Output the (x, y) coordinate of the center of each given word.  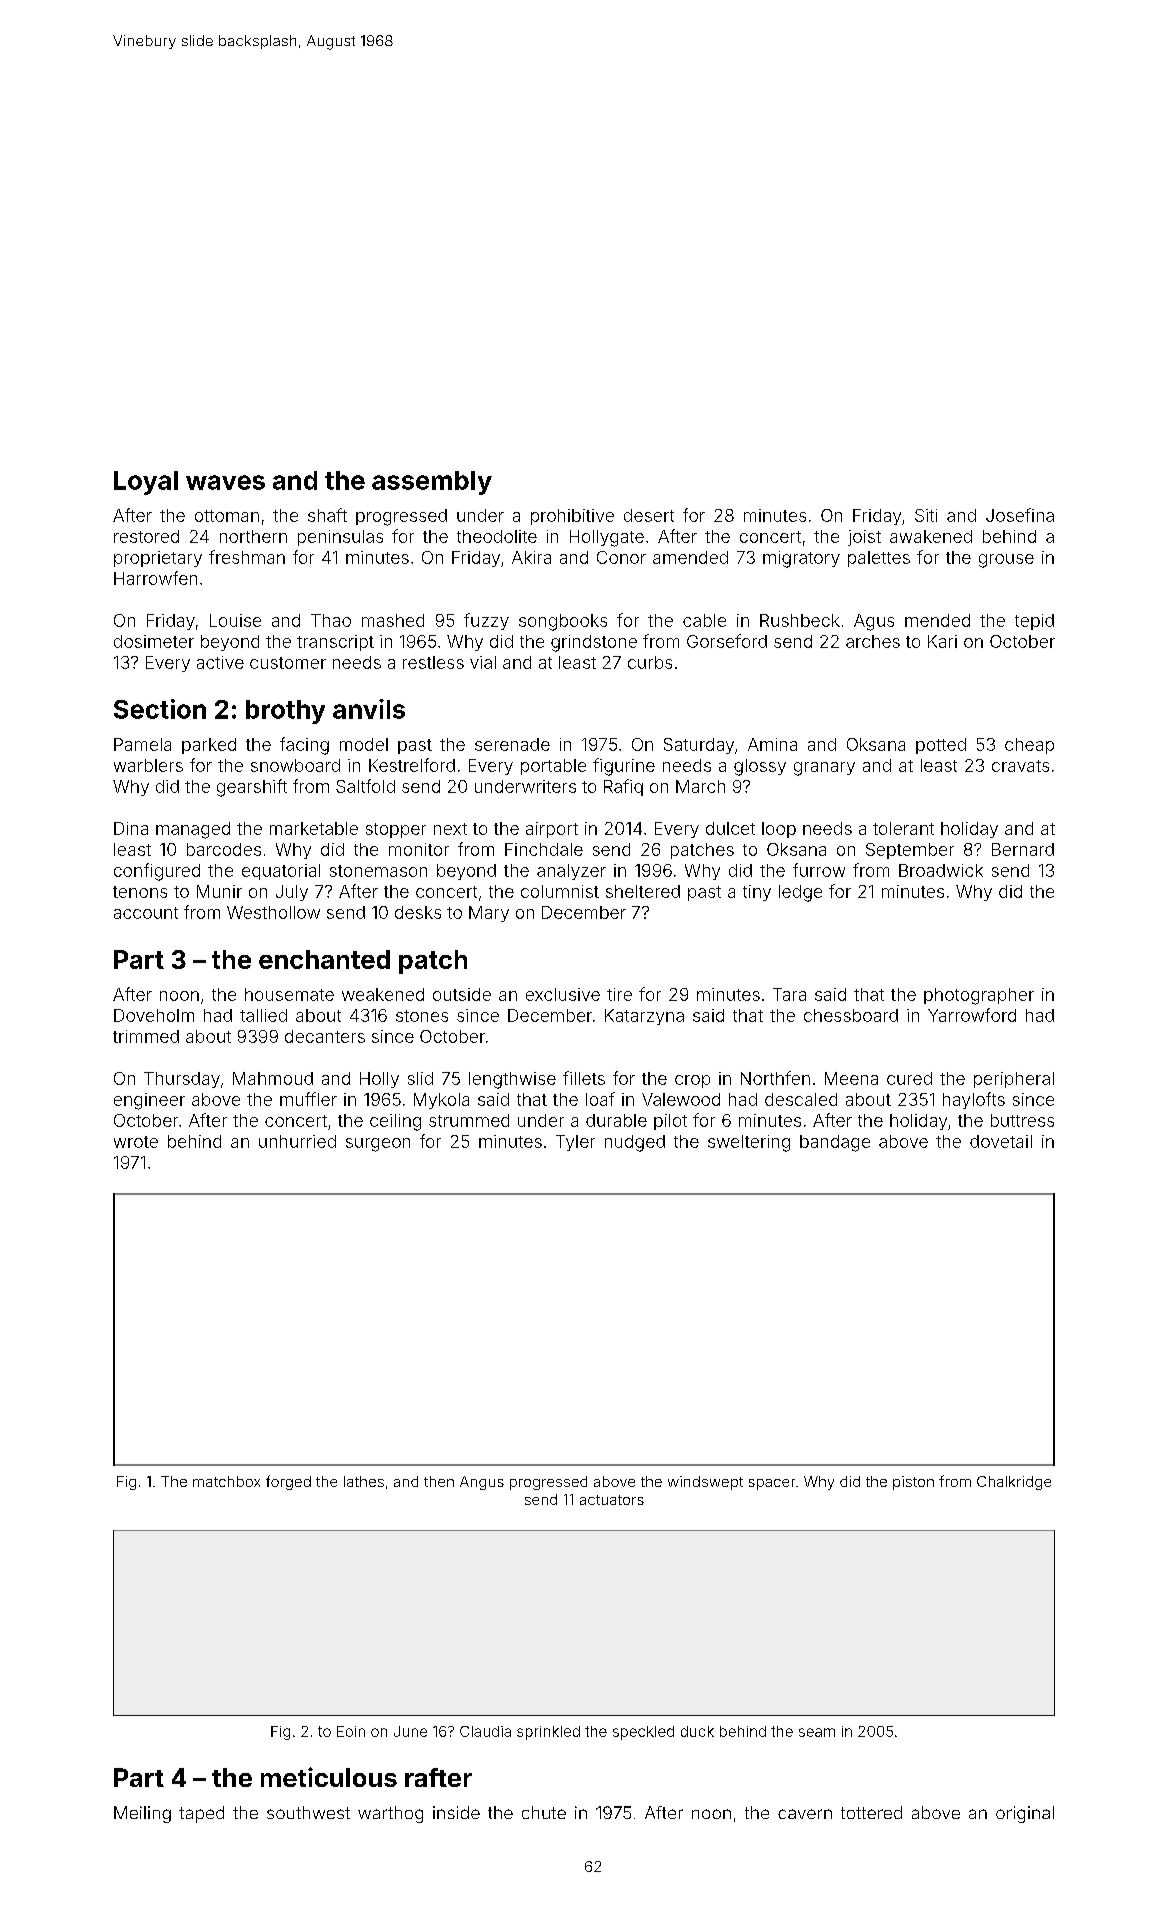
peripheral (1014, 1080)
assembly (432, 483)
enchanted (324, 959)
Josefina (1020, 515)
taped (201, 1814)
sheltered (643, 891)
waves (225, 482)
